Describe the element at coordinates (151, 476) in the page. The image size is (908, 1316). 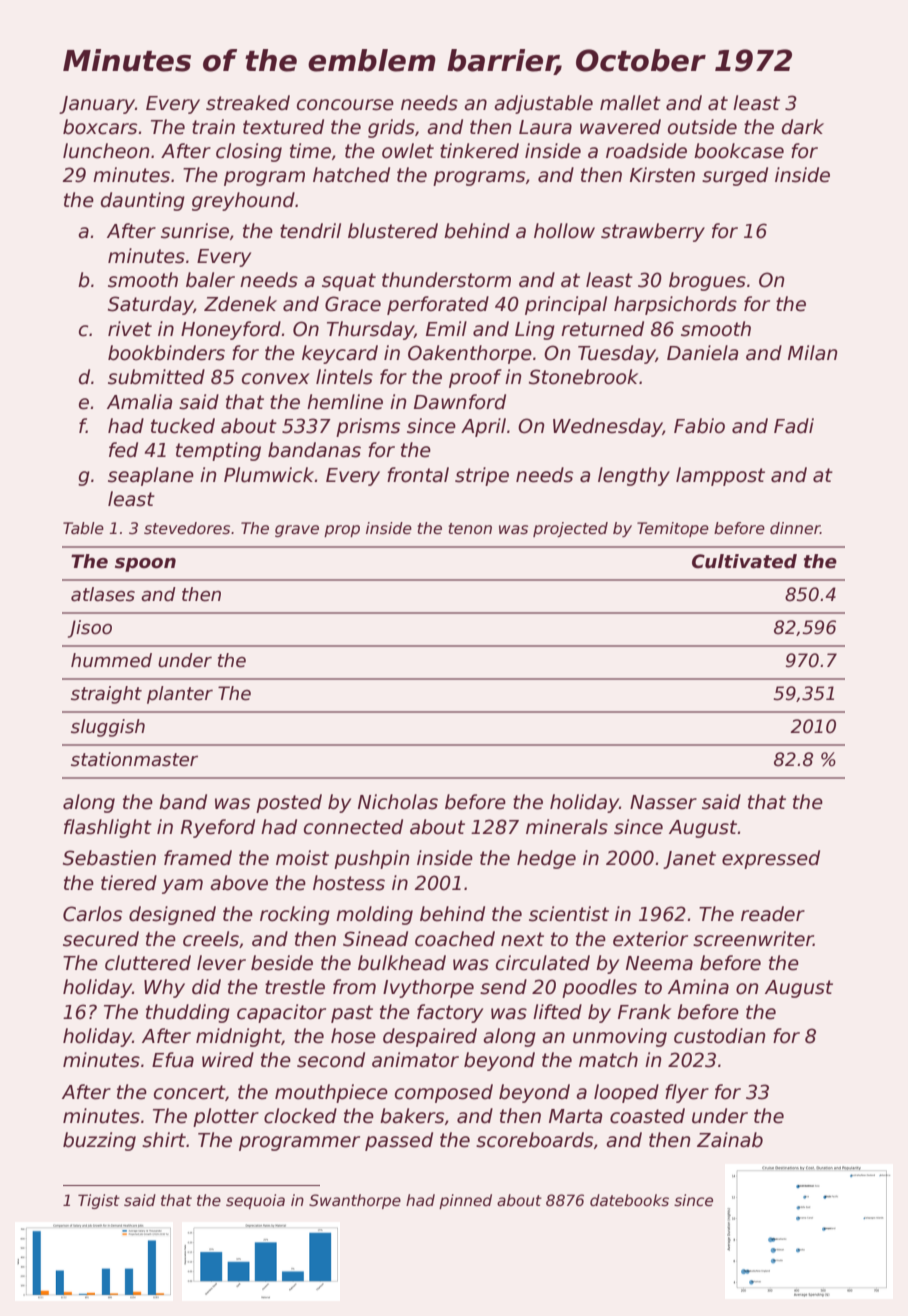
I see `seaplane` at that location.
